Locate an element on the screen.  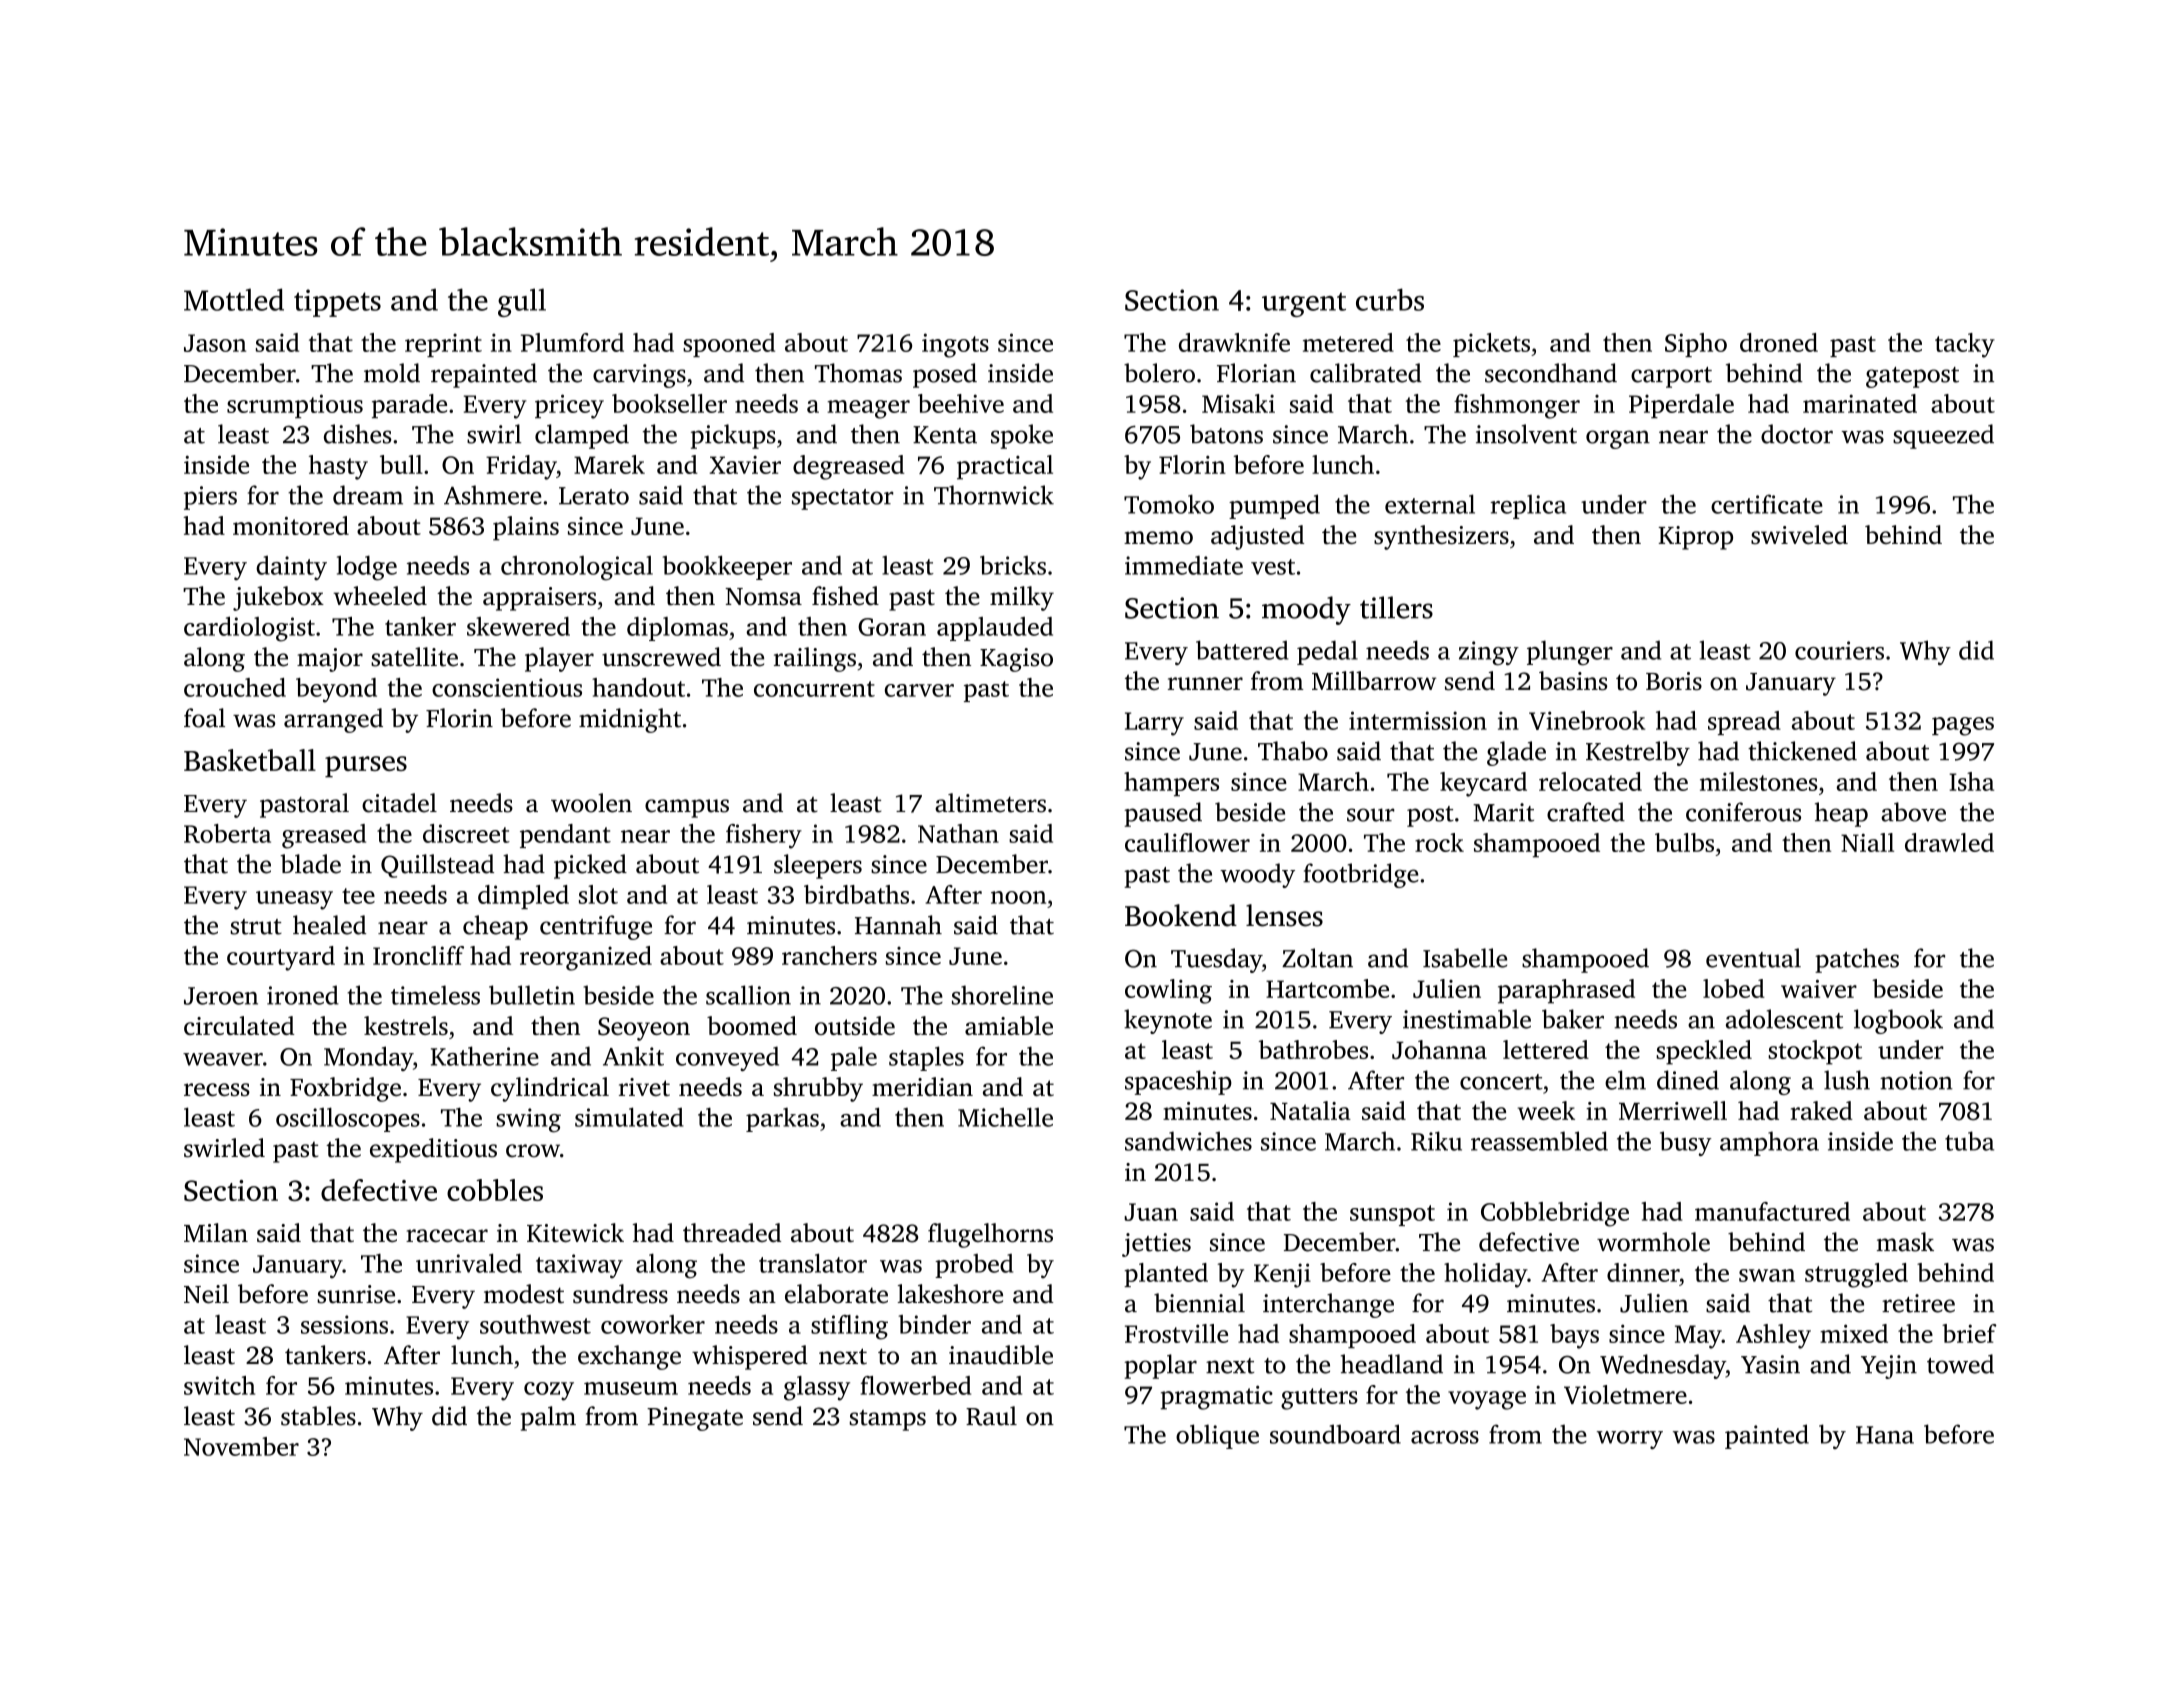
Basketball is located at coordinates (250, 760).
